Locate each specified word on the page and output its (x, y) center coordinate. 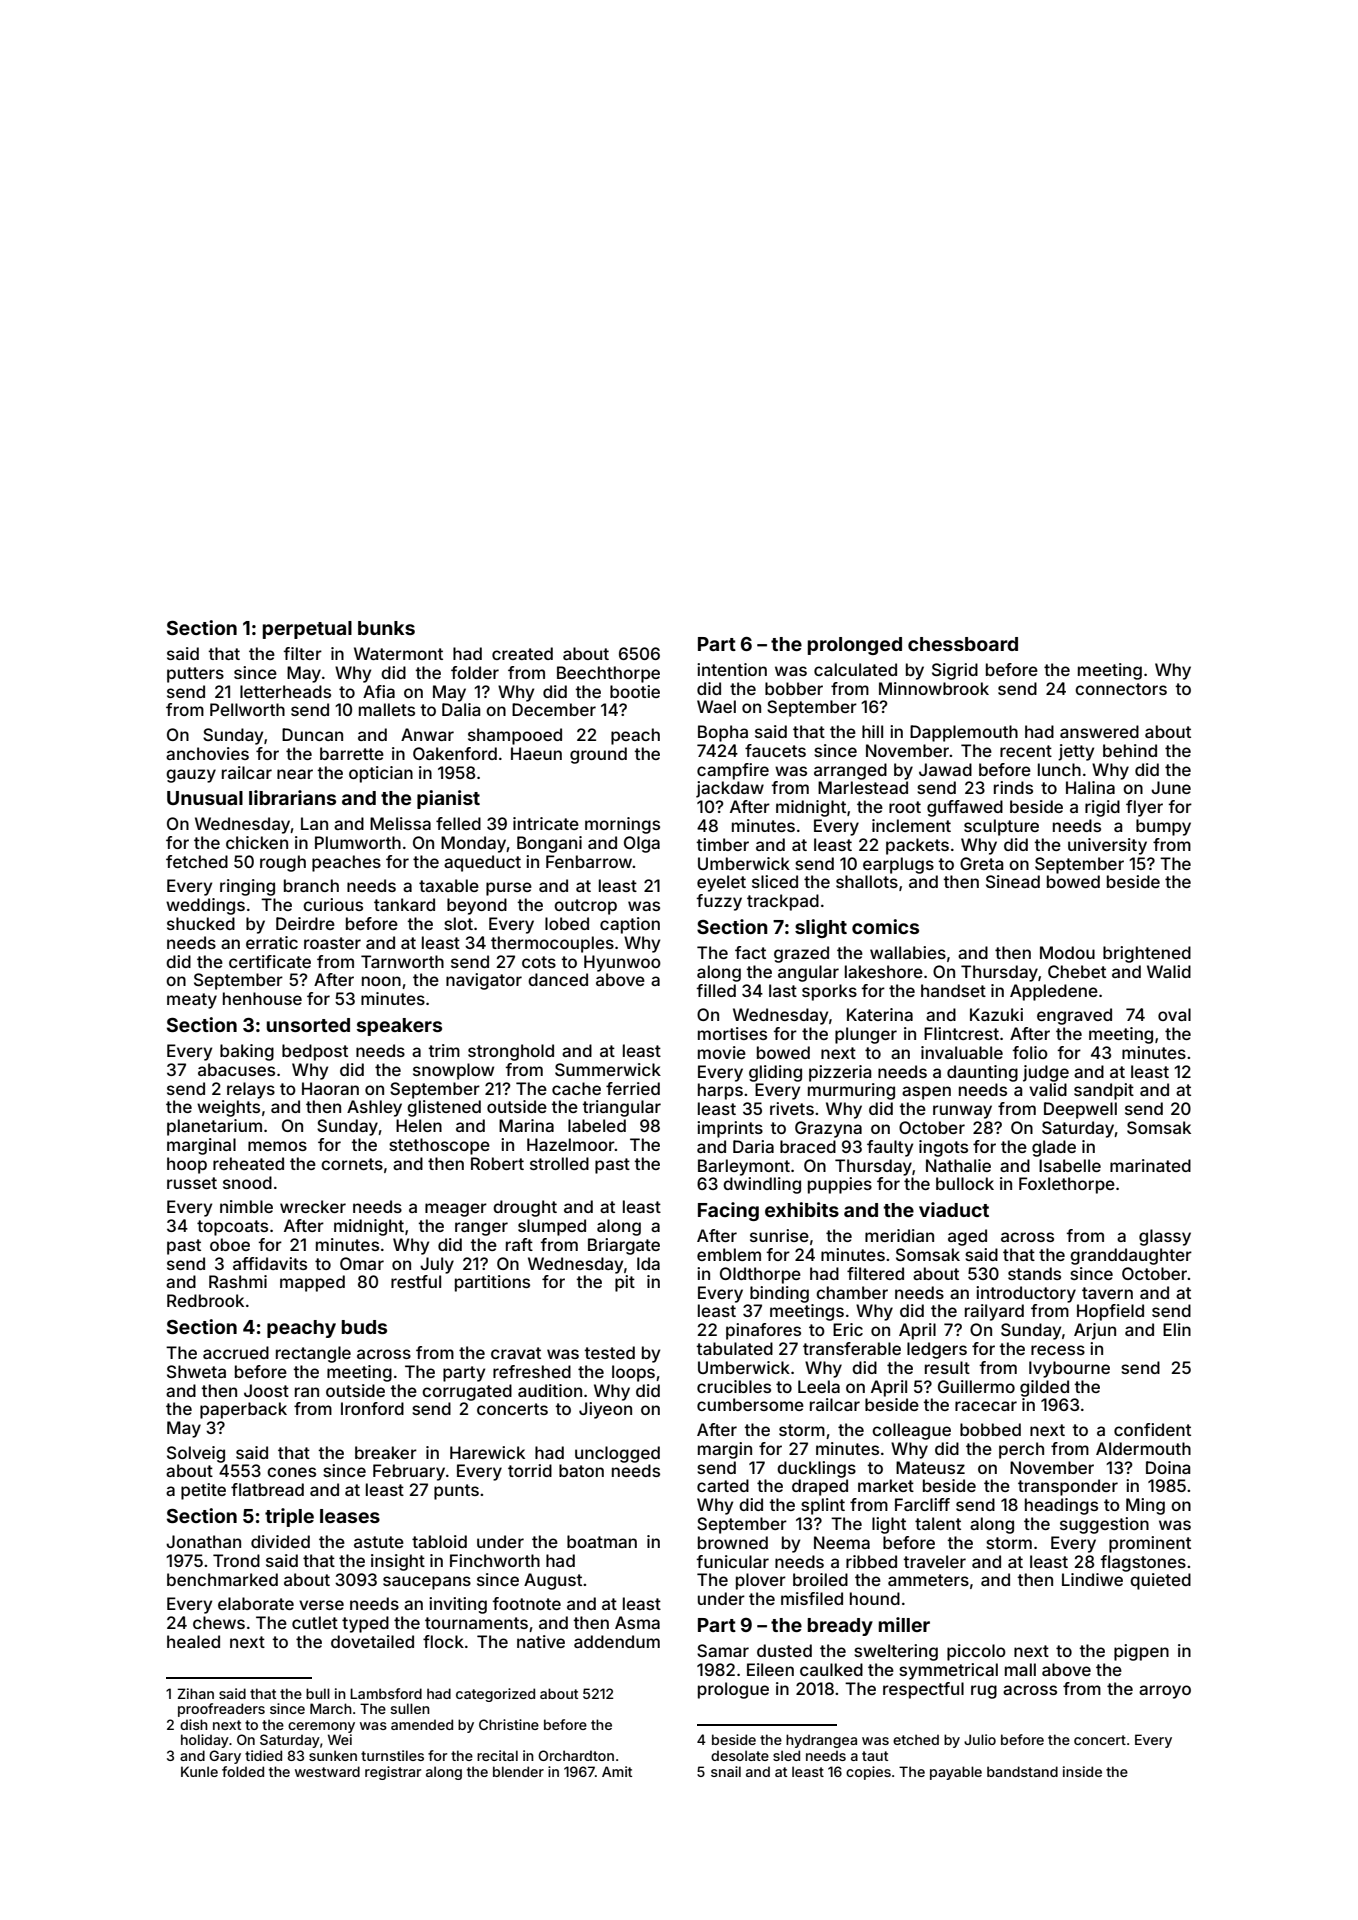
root (905, 807)
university (1107, 846)
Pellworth (247, 709)
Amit (617, 1771)
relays (251, 1090)
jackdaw (730, 789)
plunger (866, 1035)
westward (327, 1771)
